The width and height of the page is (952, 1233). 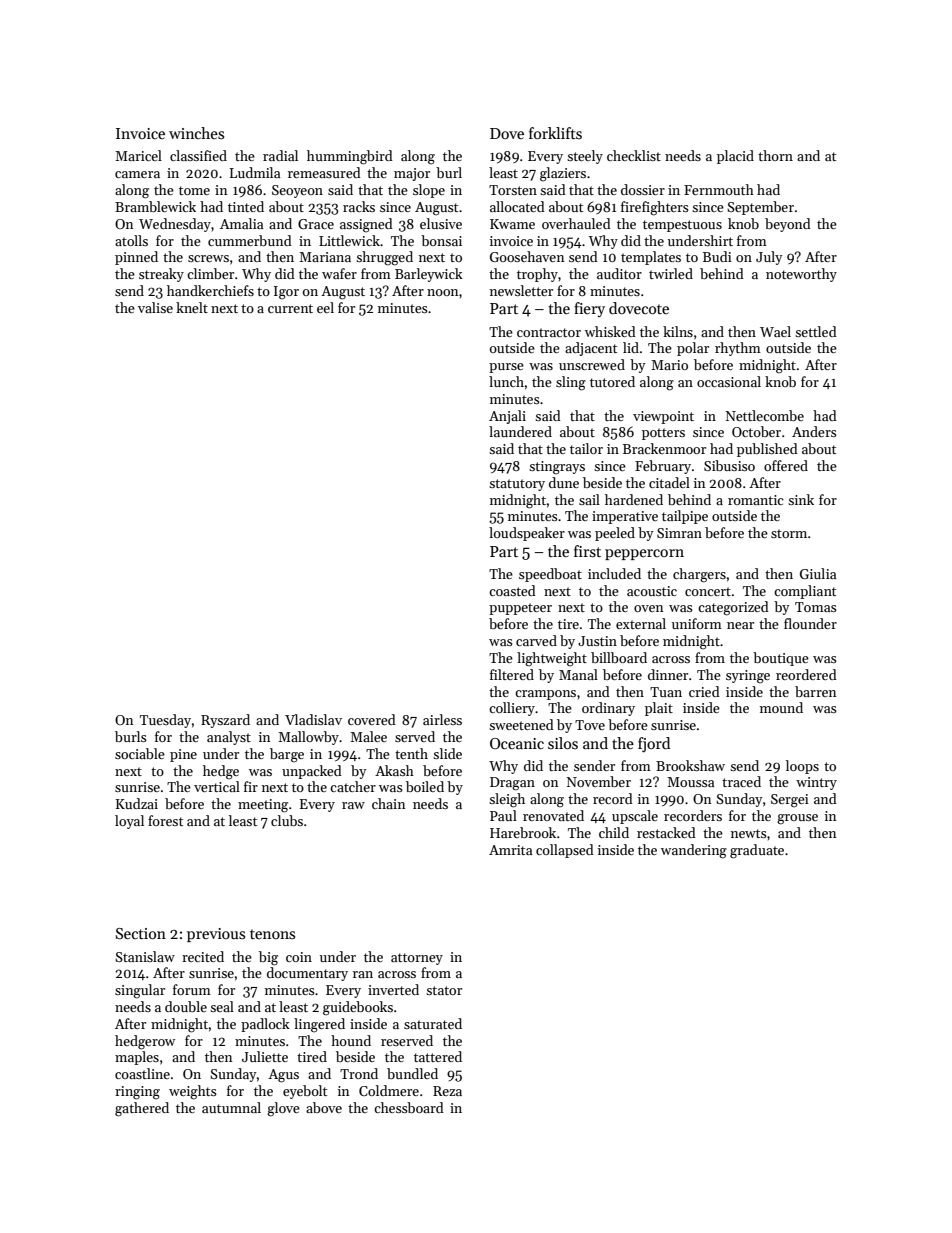 What do you see at coordinates (137, 803) in the page?
I see `Kudzai` at bounding box center [137, 803].
